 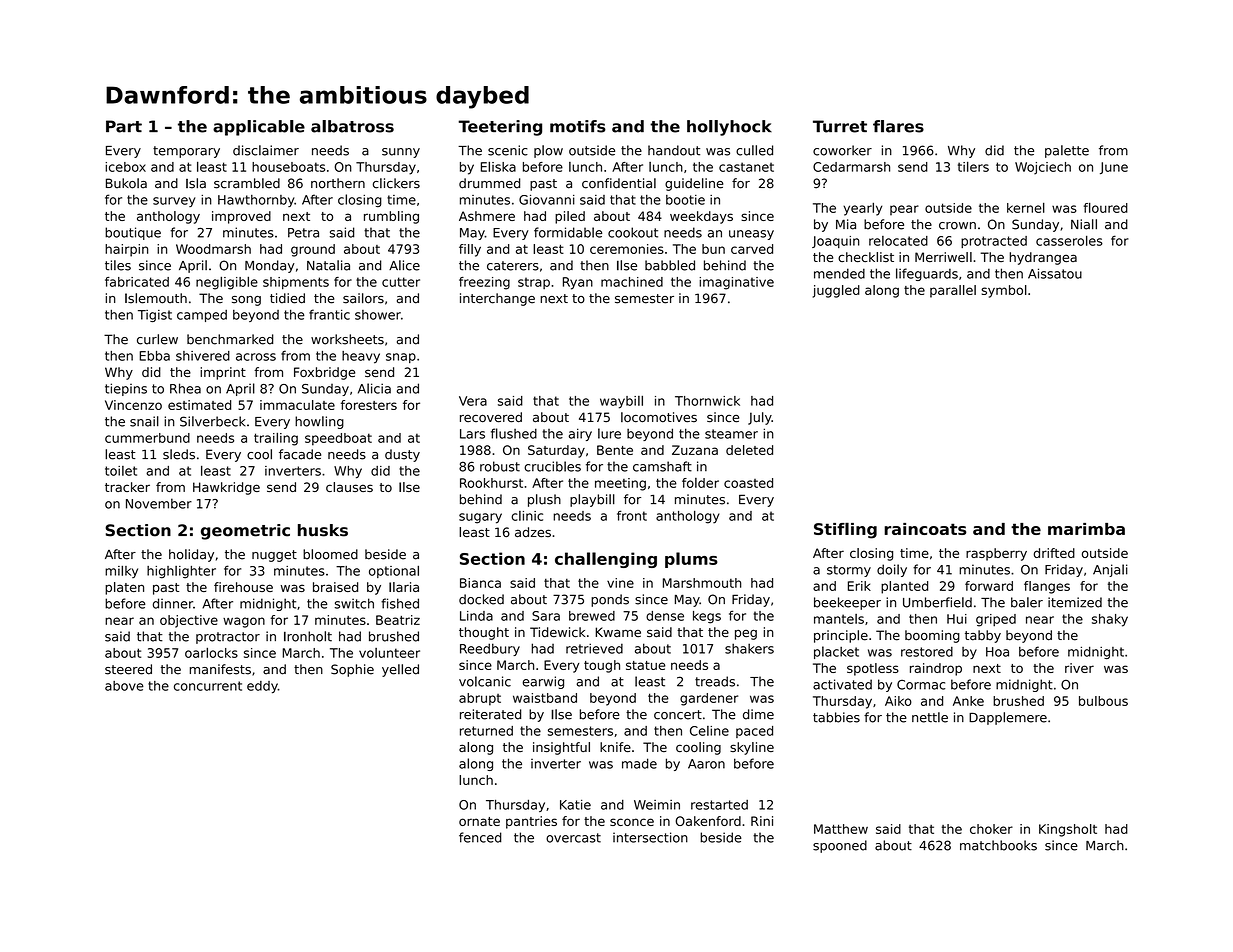 I want to click on booming, so click(x=932, y=636).
